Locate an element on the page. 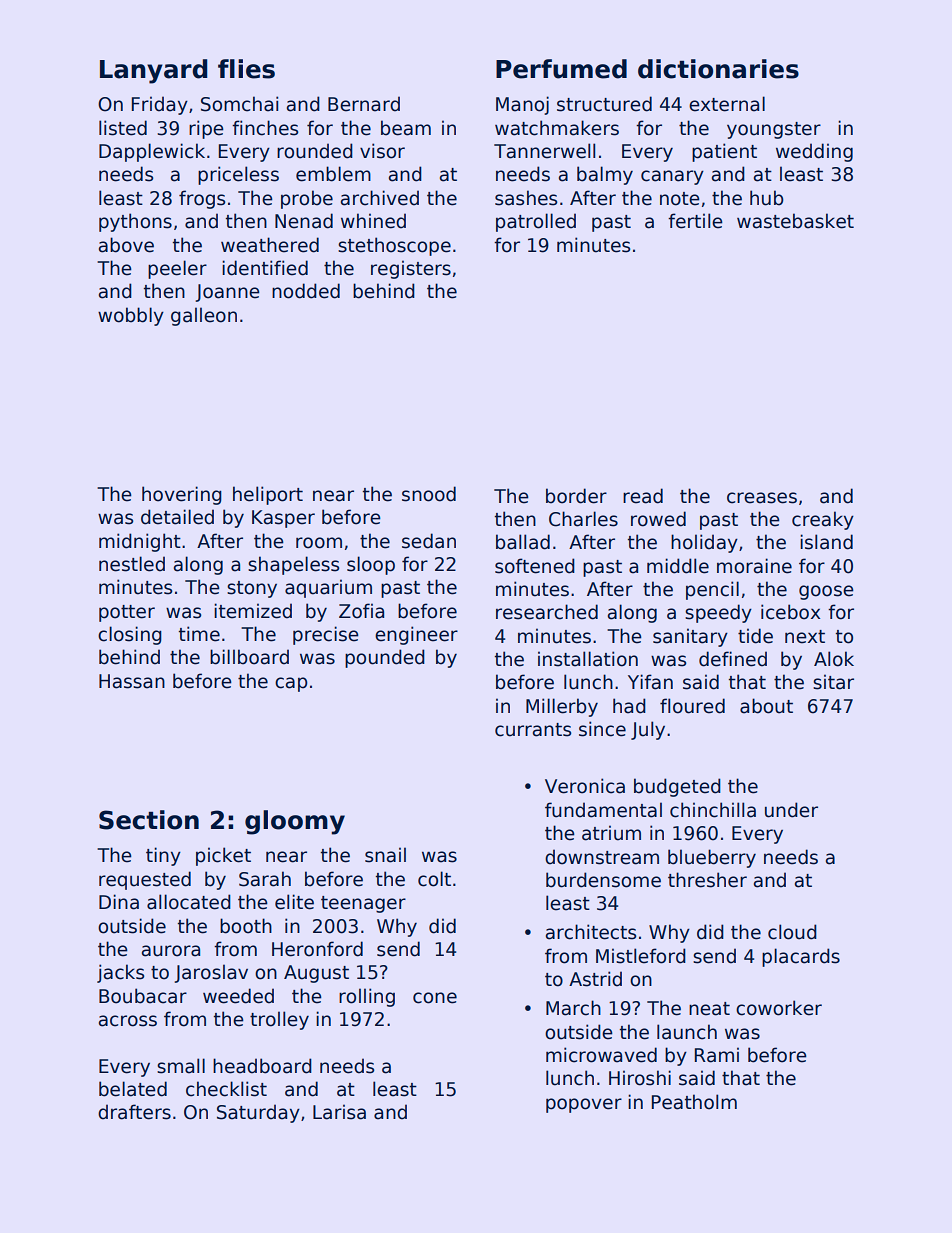 The image size is (952, 1233). colt is located at coordinates (434, 879).
